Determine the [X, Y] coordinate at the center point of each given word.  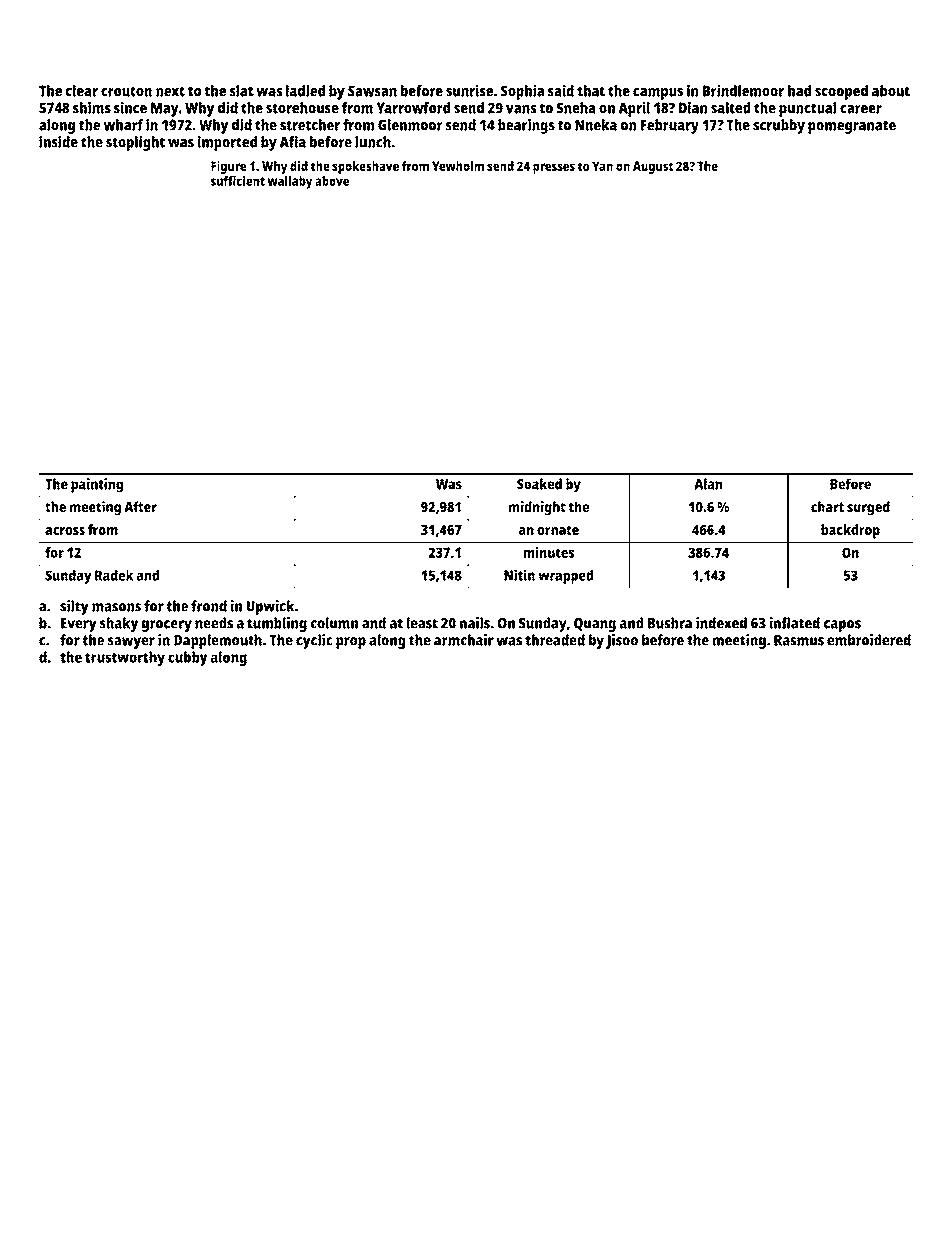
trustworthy [125, 658]
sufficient [238, 181]
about [891, 91]
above [332, 181]
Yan [602, 166]
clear [82, 91]
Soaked [539, 484]
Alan [708, 484]
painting [97, 485]
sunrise [469, 91]
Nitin [519, 575]
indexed [721, 623]
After [140, 507]
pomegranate [852, 127]
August [653, 167]
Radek [114, 575]
